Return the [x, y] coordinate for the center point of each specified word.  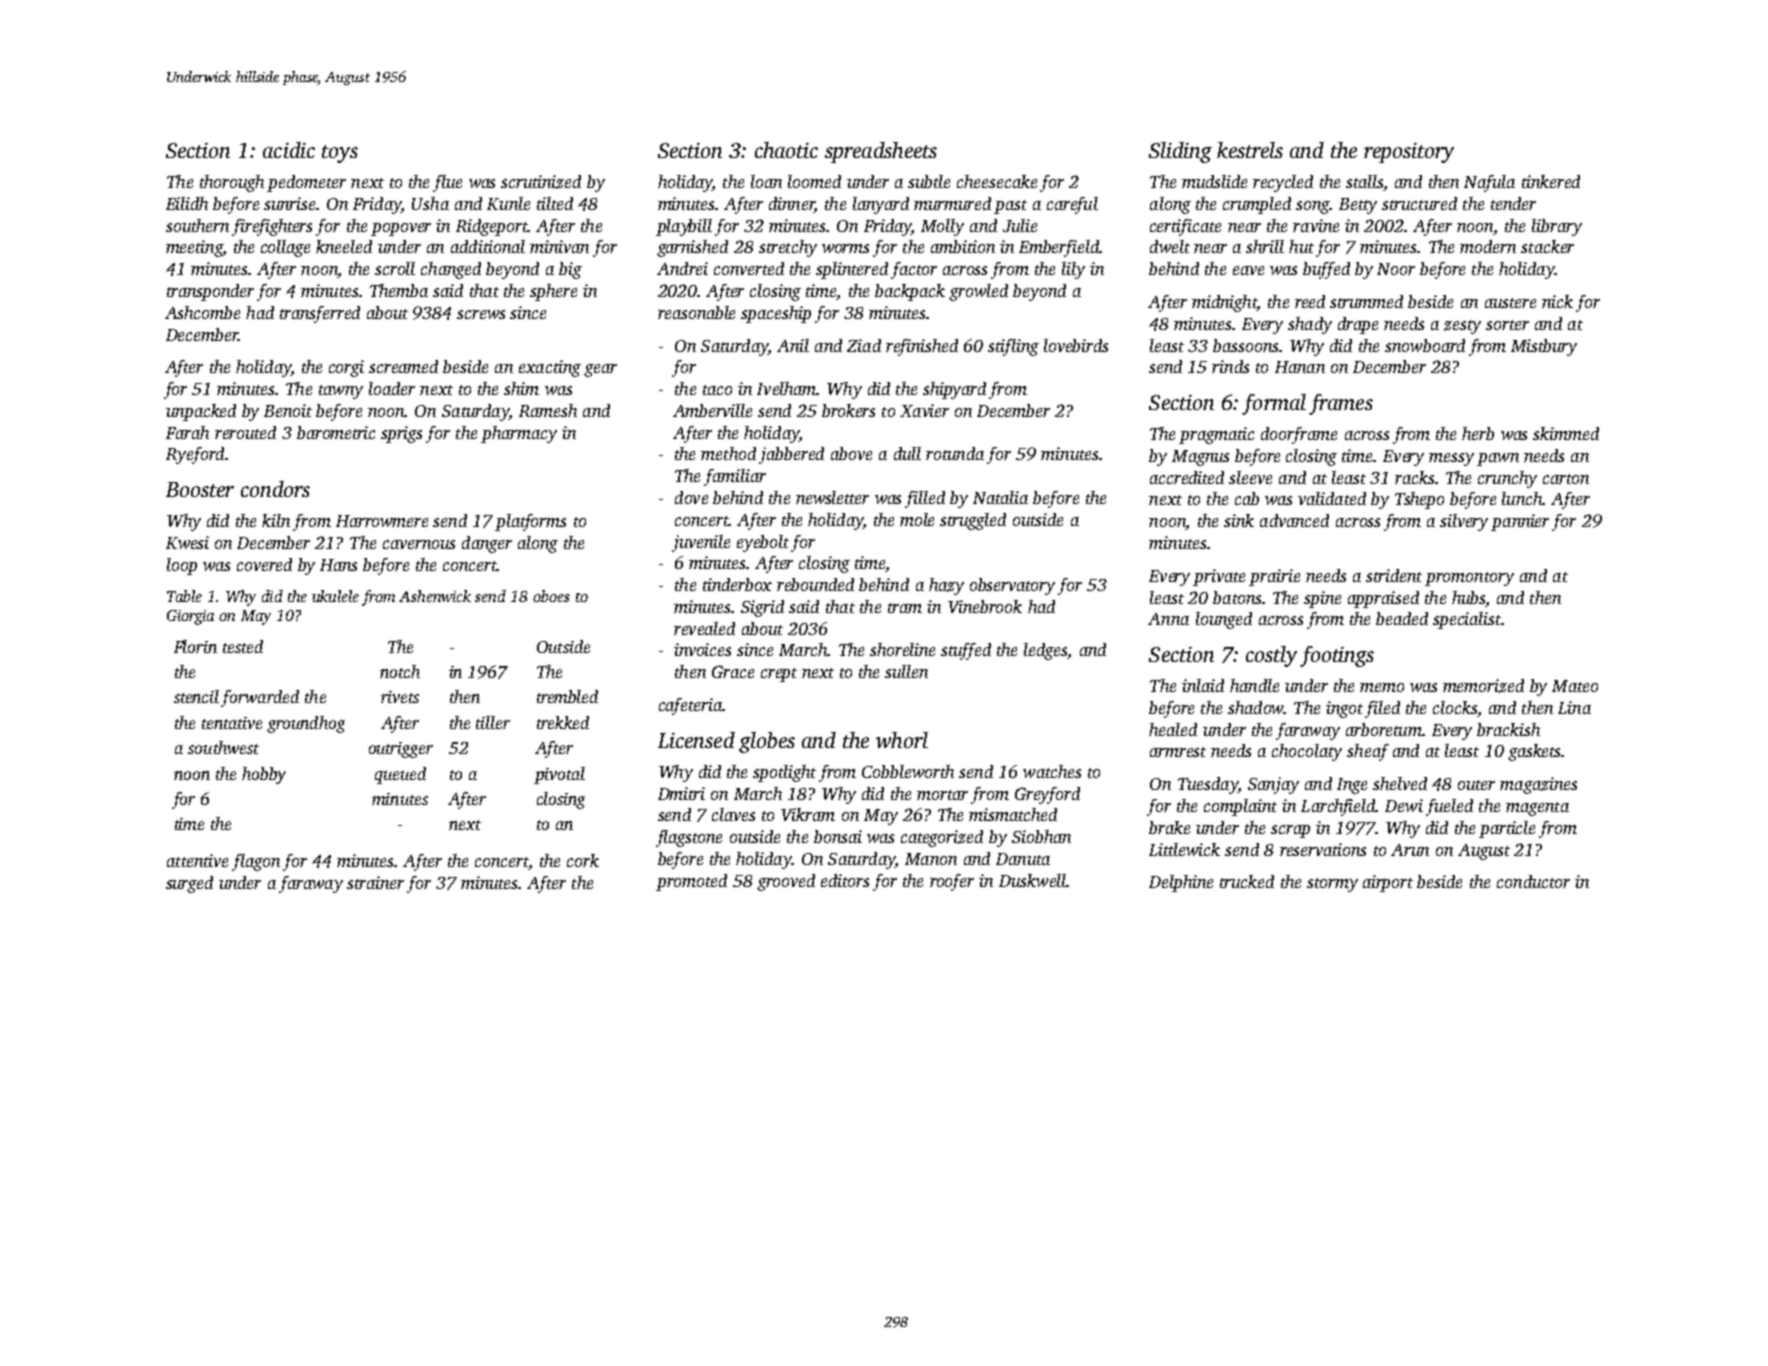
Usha [430, 203]
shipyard [954, 390]
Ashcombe [202, 312]
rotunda [955, 453]
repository [1409, 153]
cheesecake [997, 181]
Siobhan [1041, 836]
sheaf [1368, 752]
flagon [256, 862]
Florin [195, 646]
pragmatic [1216, 435]
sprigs [401, 434]
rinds [1230, 366]
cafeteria [690, 706]
